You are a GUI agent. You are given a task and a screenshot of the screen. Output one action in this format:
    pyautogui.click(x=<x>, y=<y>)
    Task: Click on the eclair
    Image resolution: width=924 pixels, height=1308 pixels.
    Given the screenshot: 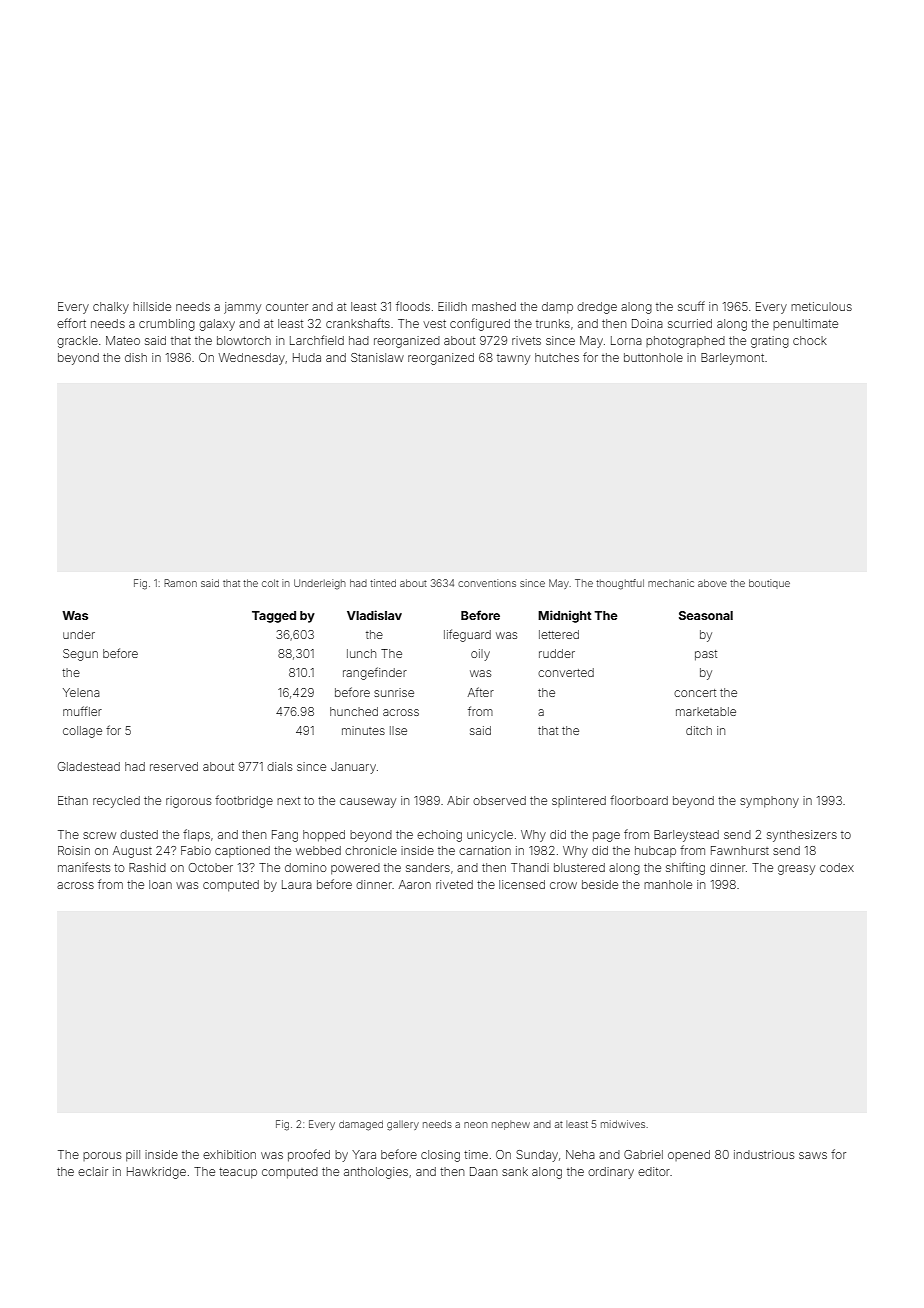 What is the action you would take?
    pyautogui.click(x=93, y=1171)
